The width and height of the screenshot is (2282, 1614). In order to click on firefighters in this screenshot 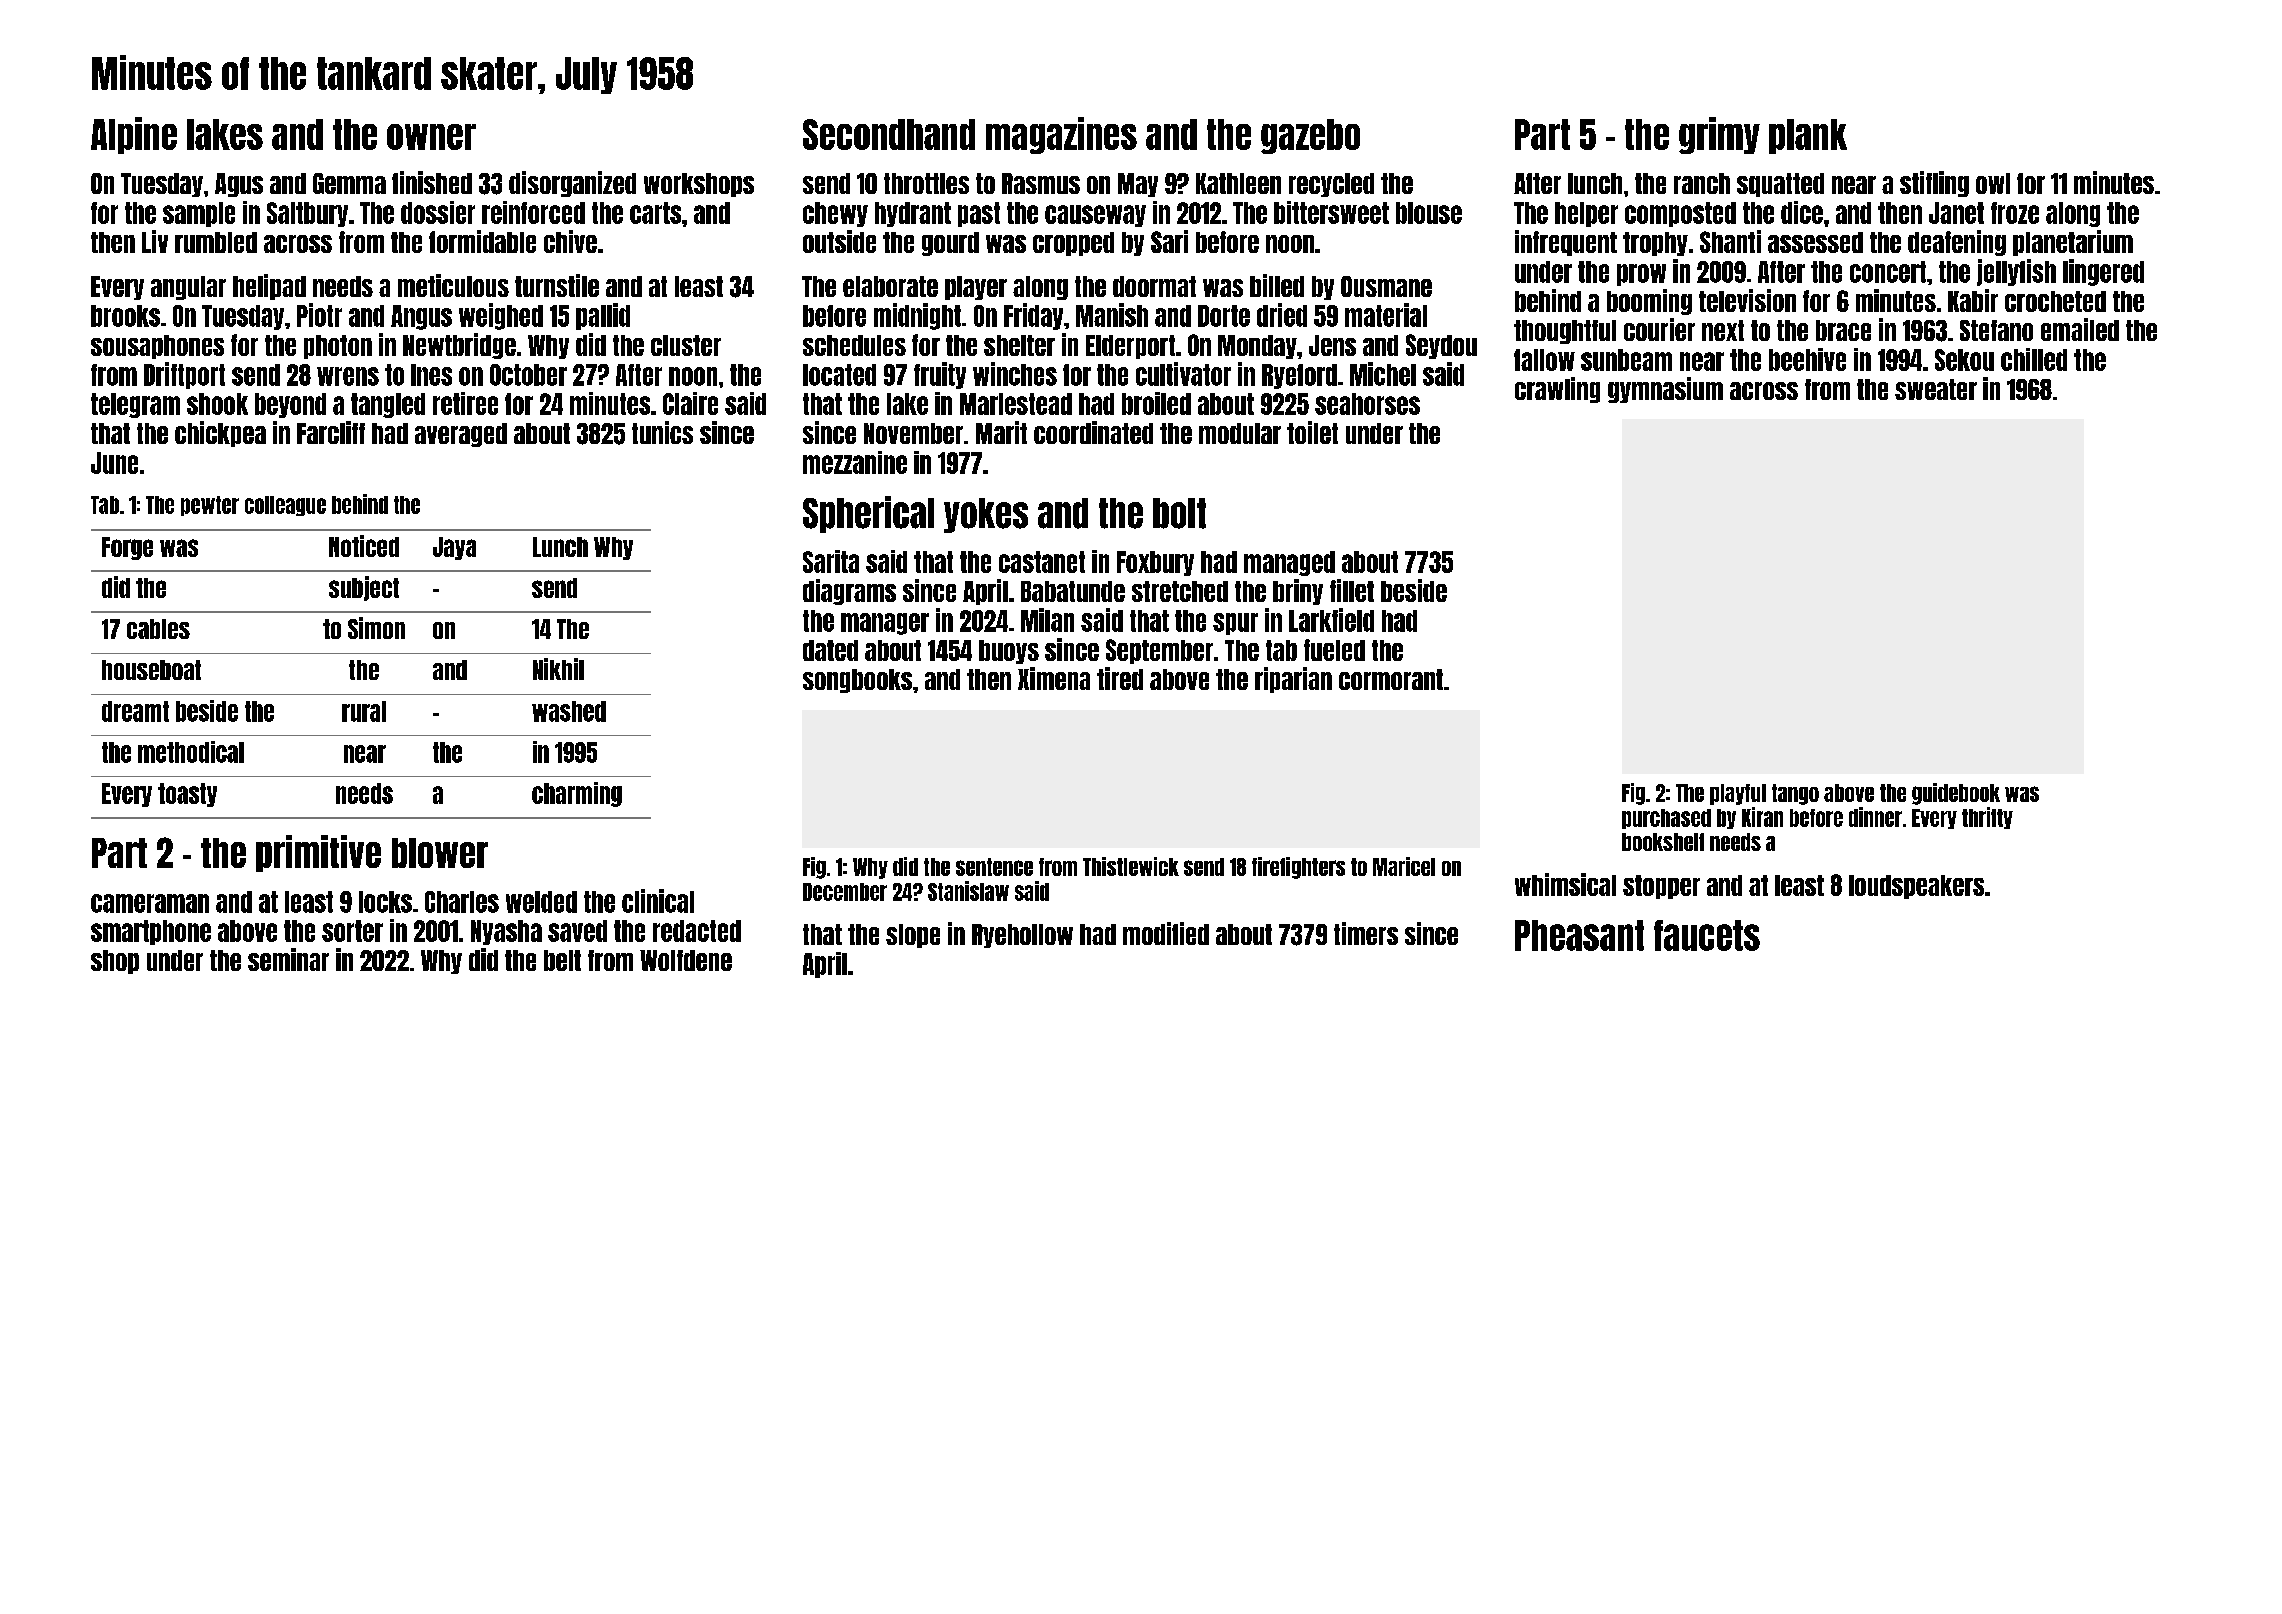, I will do `click(1298, 868)`.
